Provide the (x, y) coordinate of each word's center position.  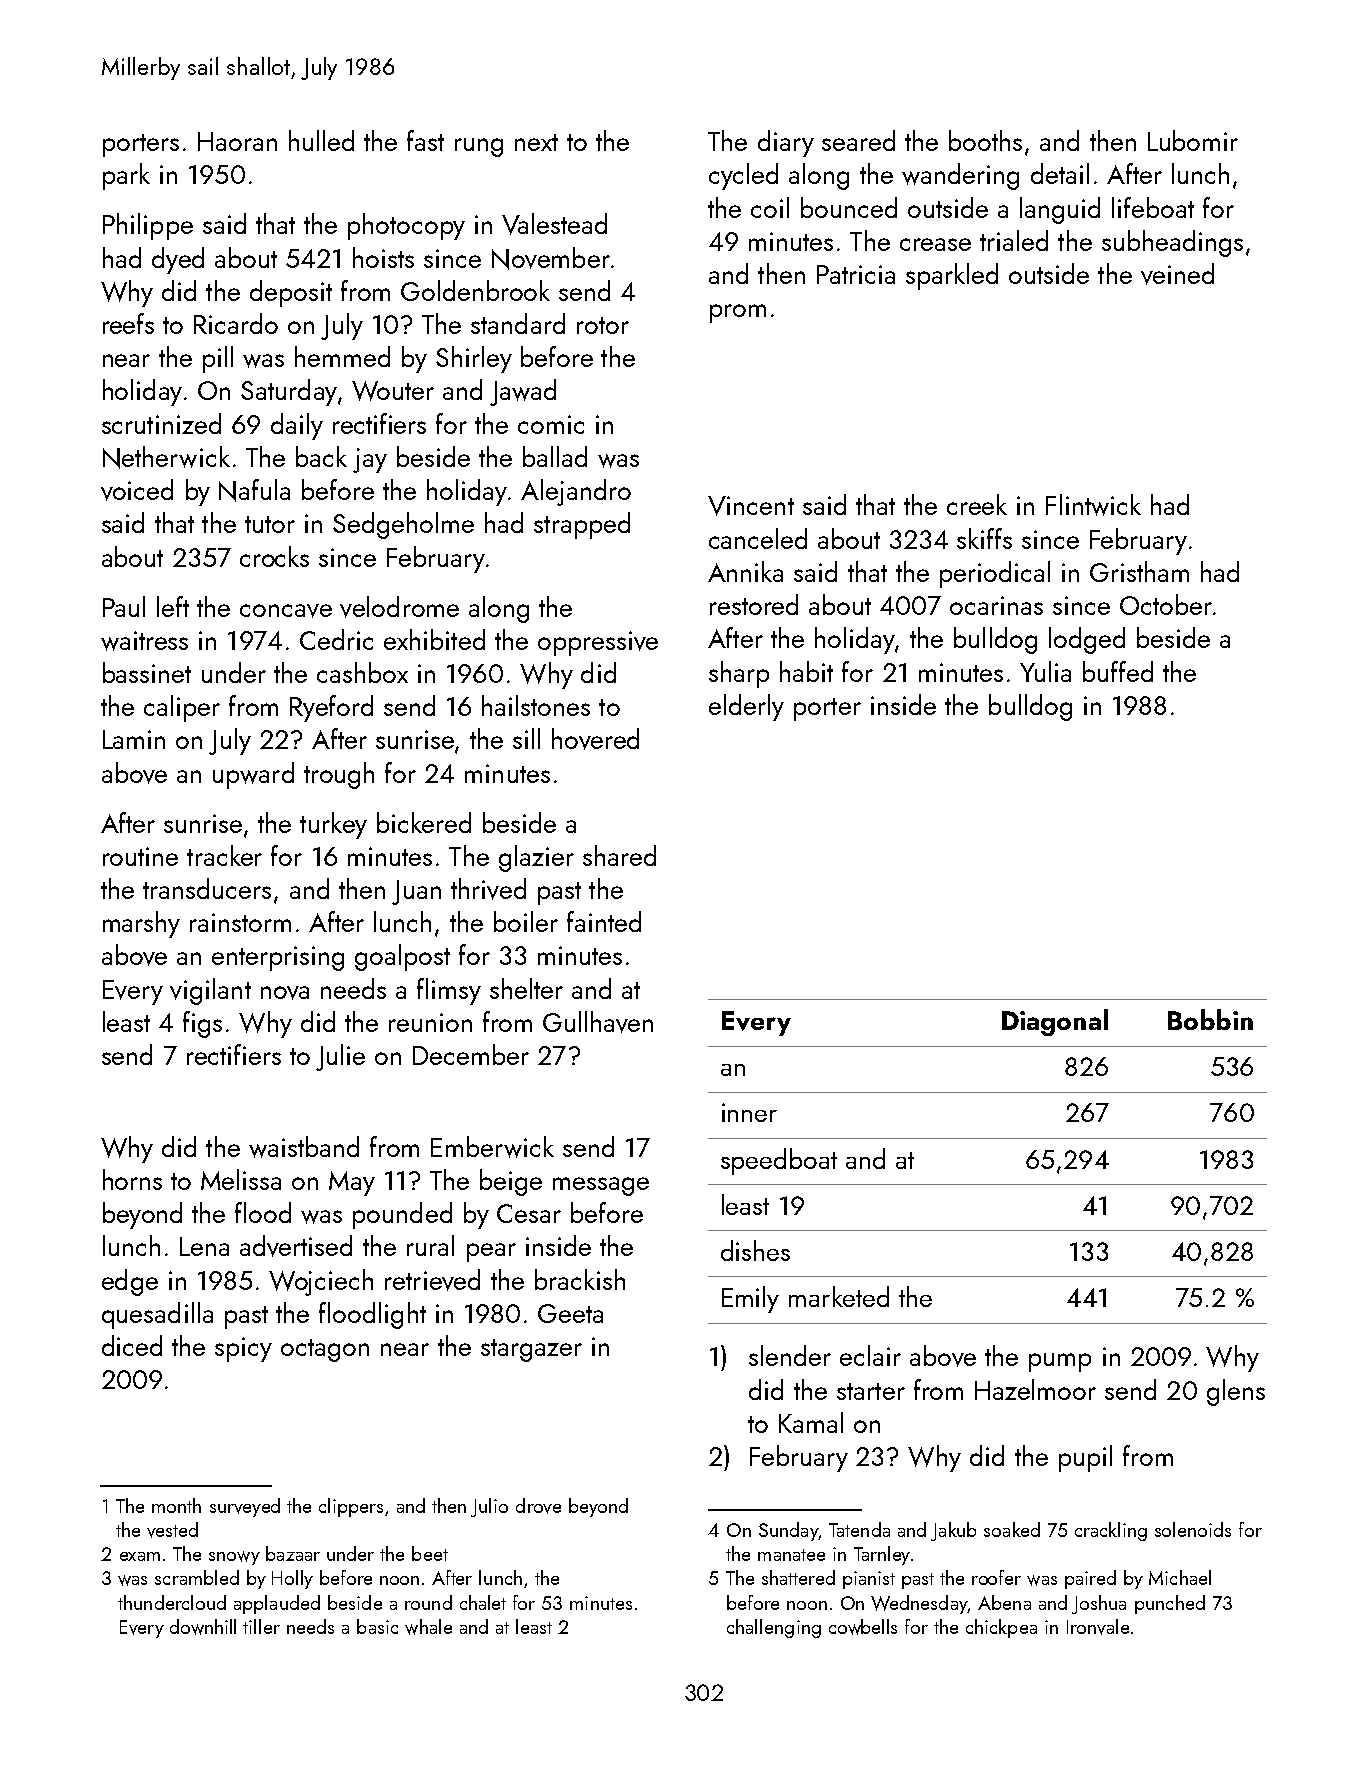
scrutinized (161, 423)
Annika (745, 571)
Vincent (751, 506)
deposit (291, 293)
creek (977, 504)
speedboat (779, 1161)
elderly (746, 707)
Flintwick (1093, 505)
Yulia (1045, 671)
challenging (774, 1628)
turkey (333, 825)
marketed (839, 1296)
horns (132, 1179)
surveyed (245, 1507)
